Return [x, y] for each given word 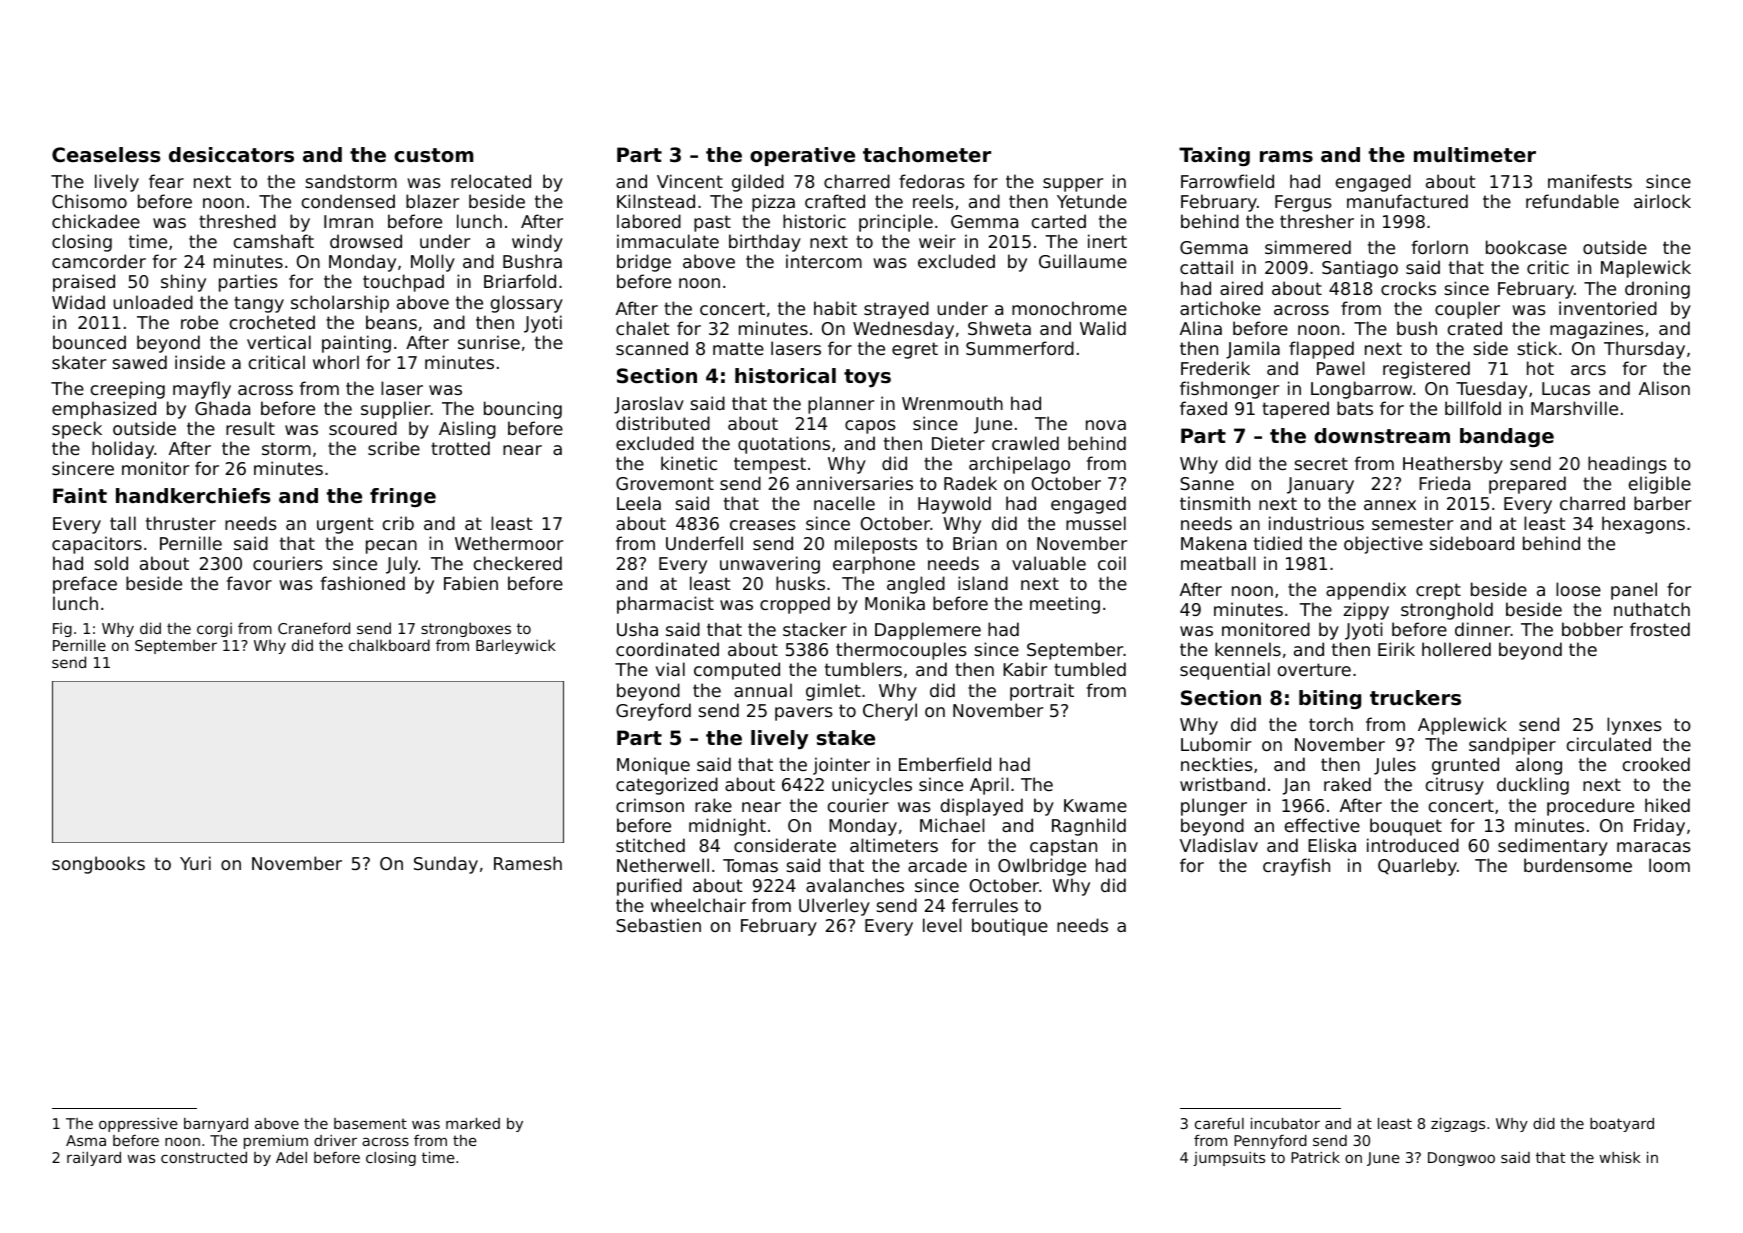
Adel [291, 1157]
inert [1107, 241]
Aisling [467, 430]
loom [1669, 865]
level [942, 925]
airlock [1662, 201]
